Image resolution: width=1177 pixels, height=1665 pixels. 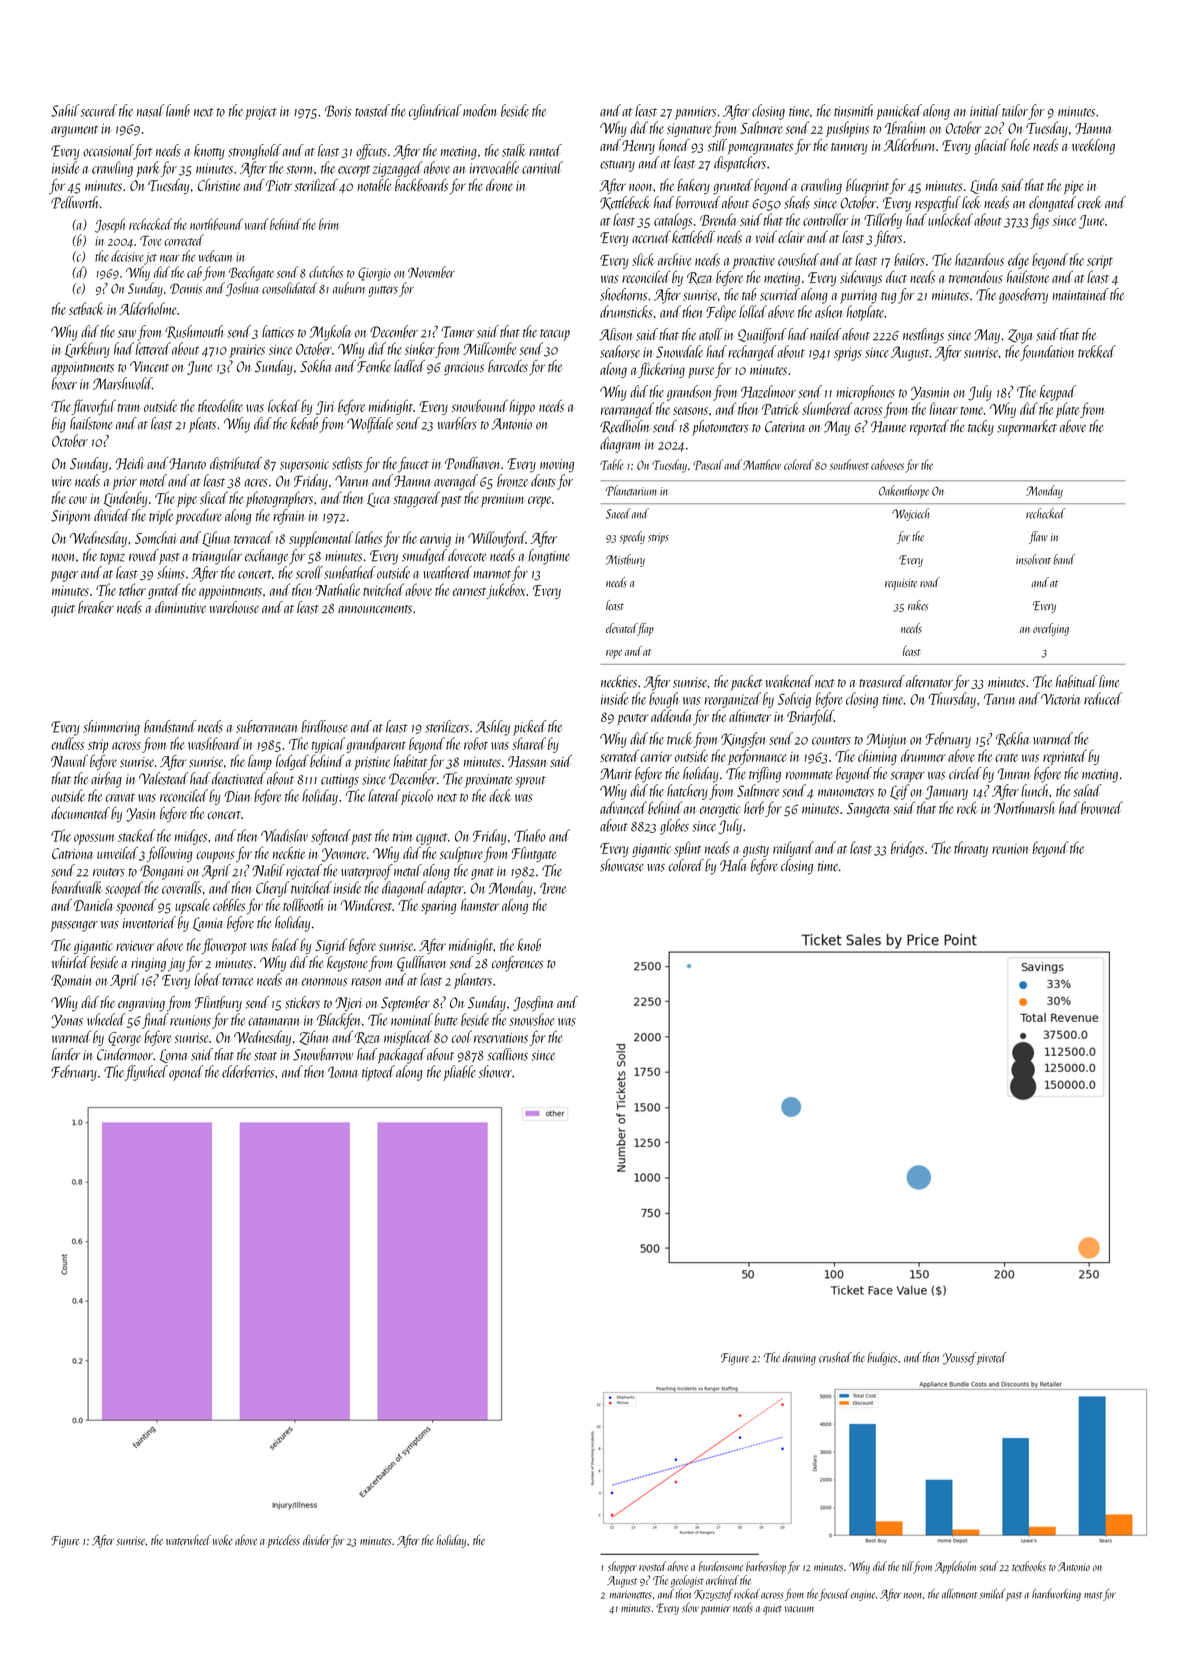 I want to click on ward, so click(x=257, y=224).
